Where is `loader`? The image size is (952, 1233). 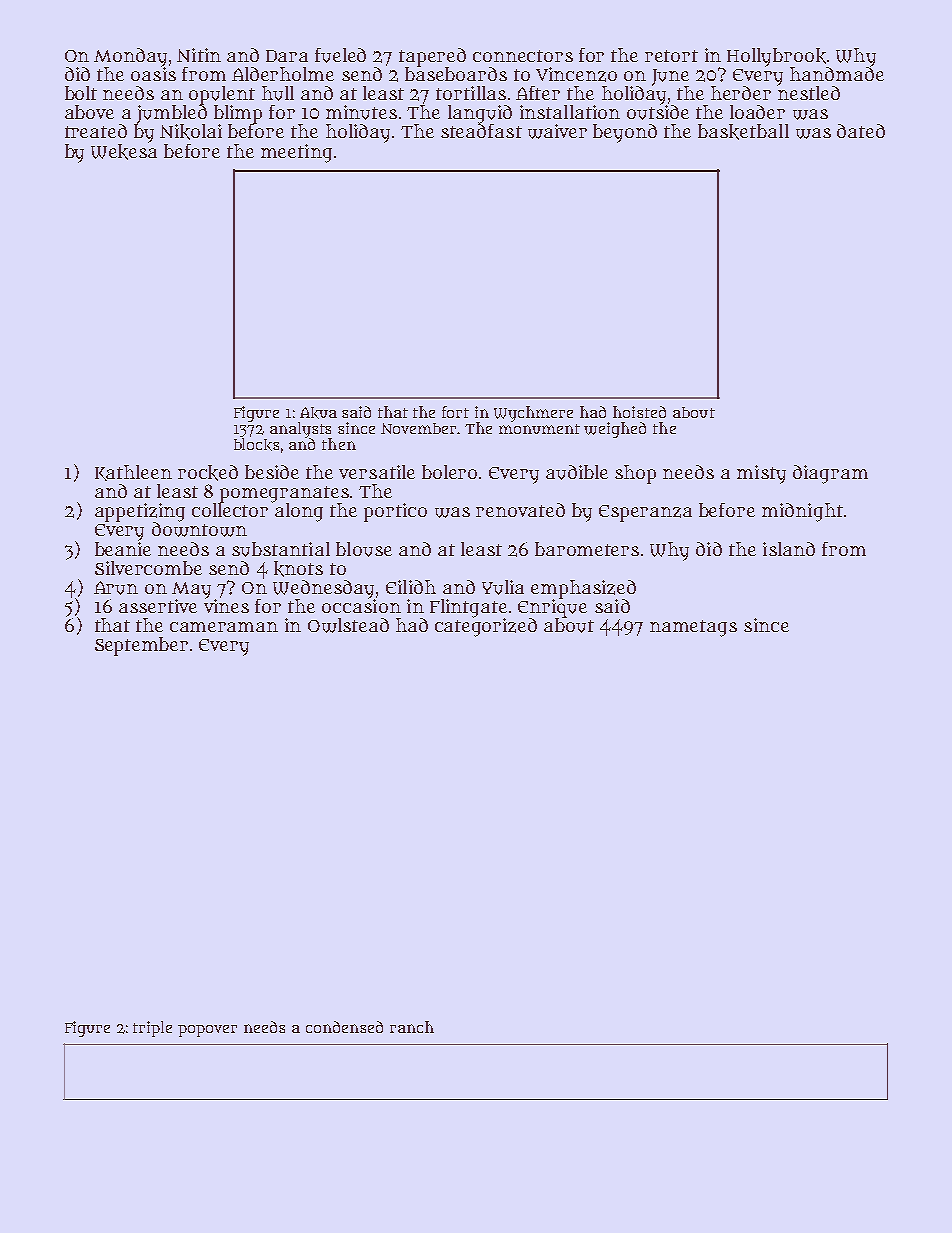 loader is located at coordinates (757, 112).
